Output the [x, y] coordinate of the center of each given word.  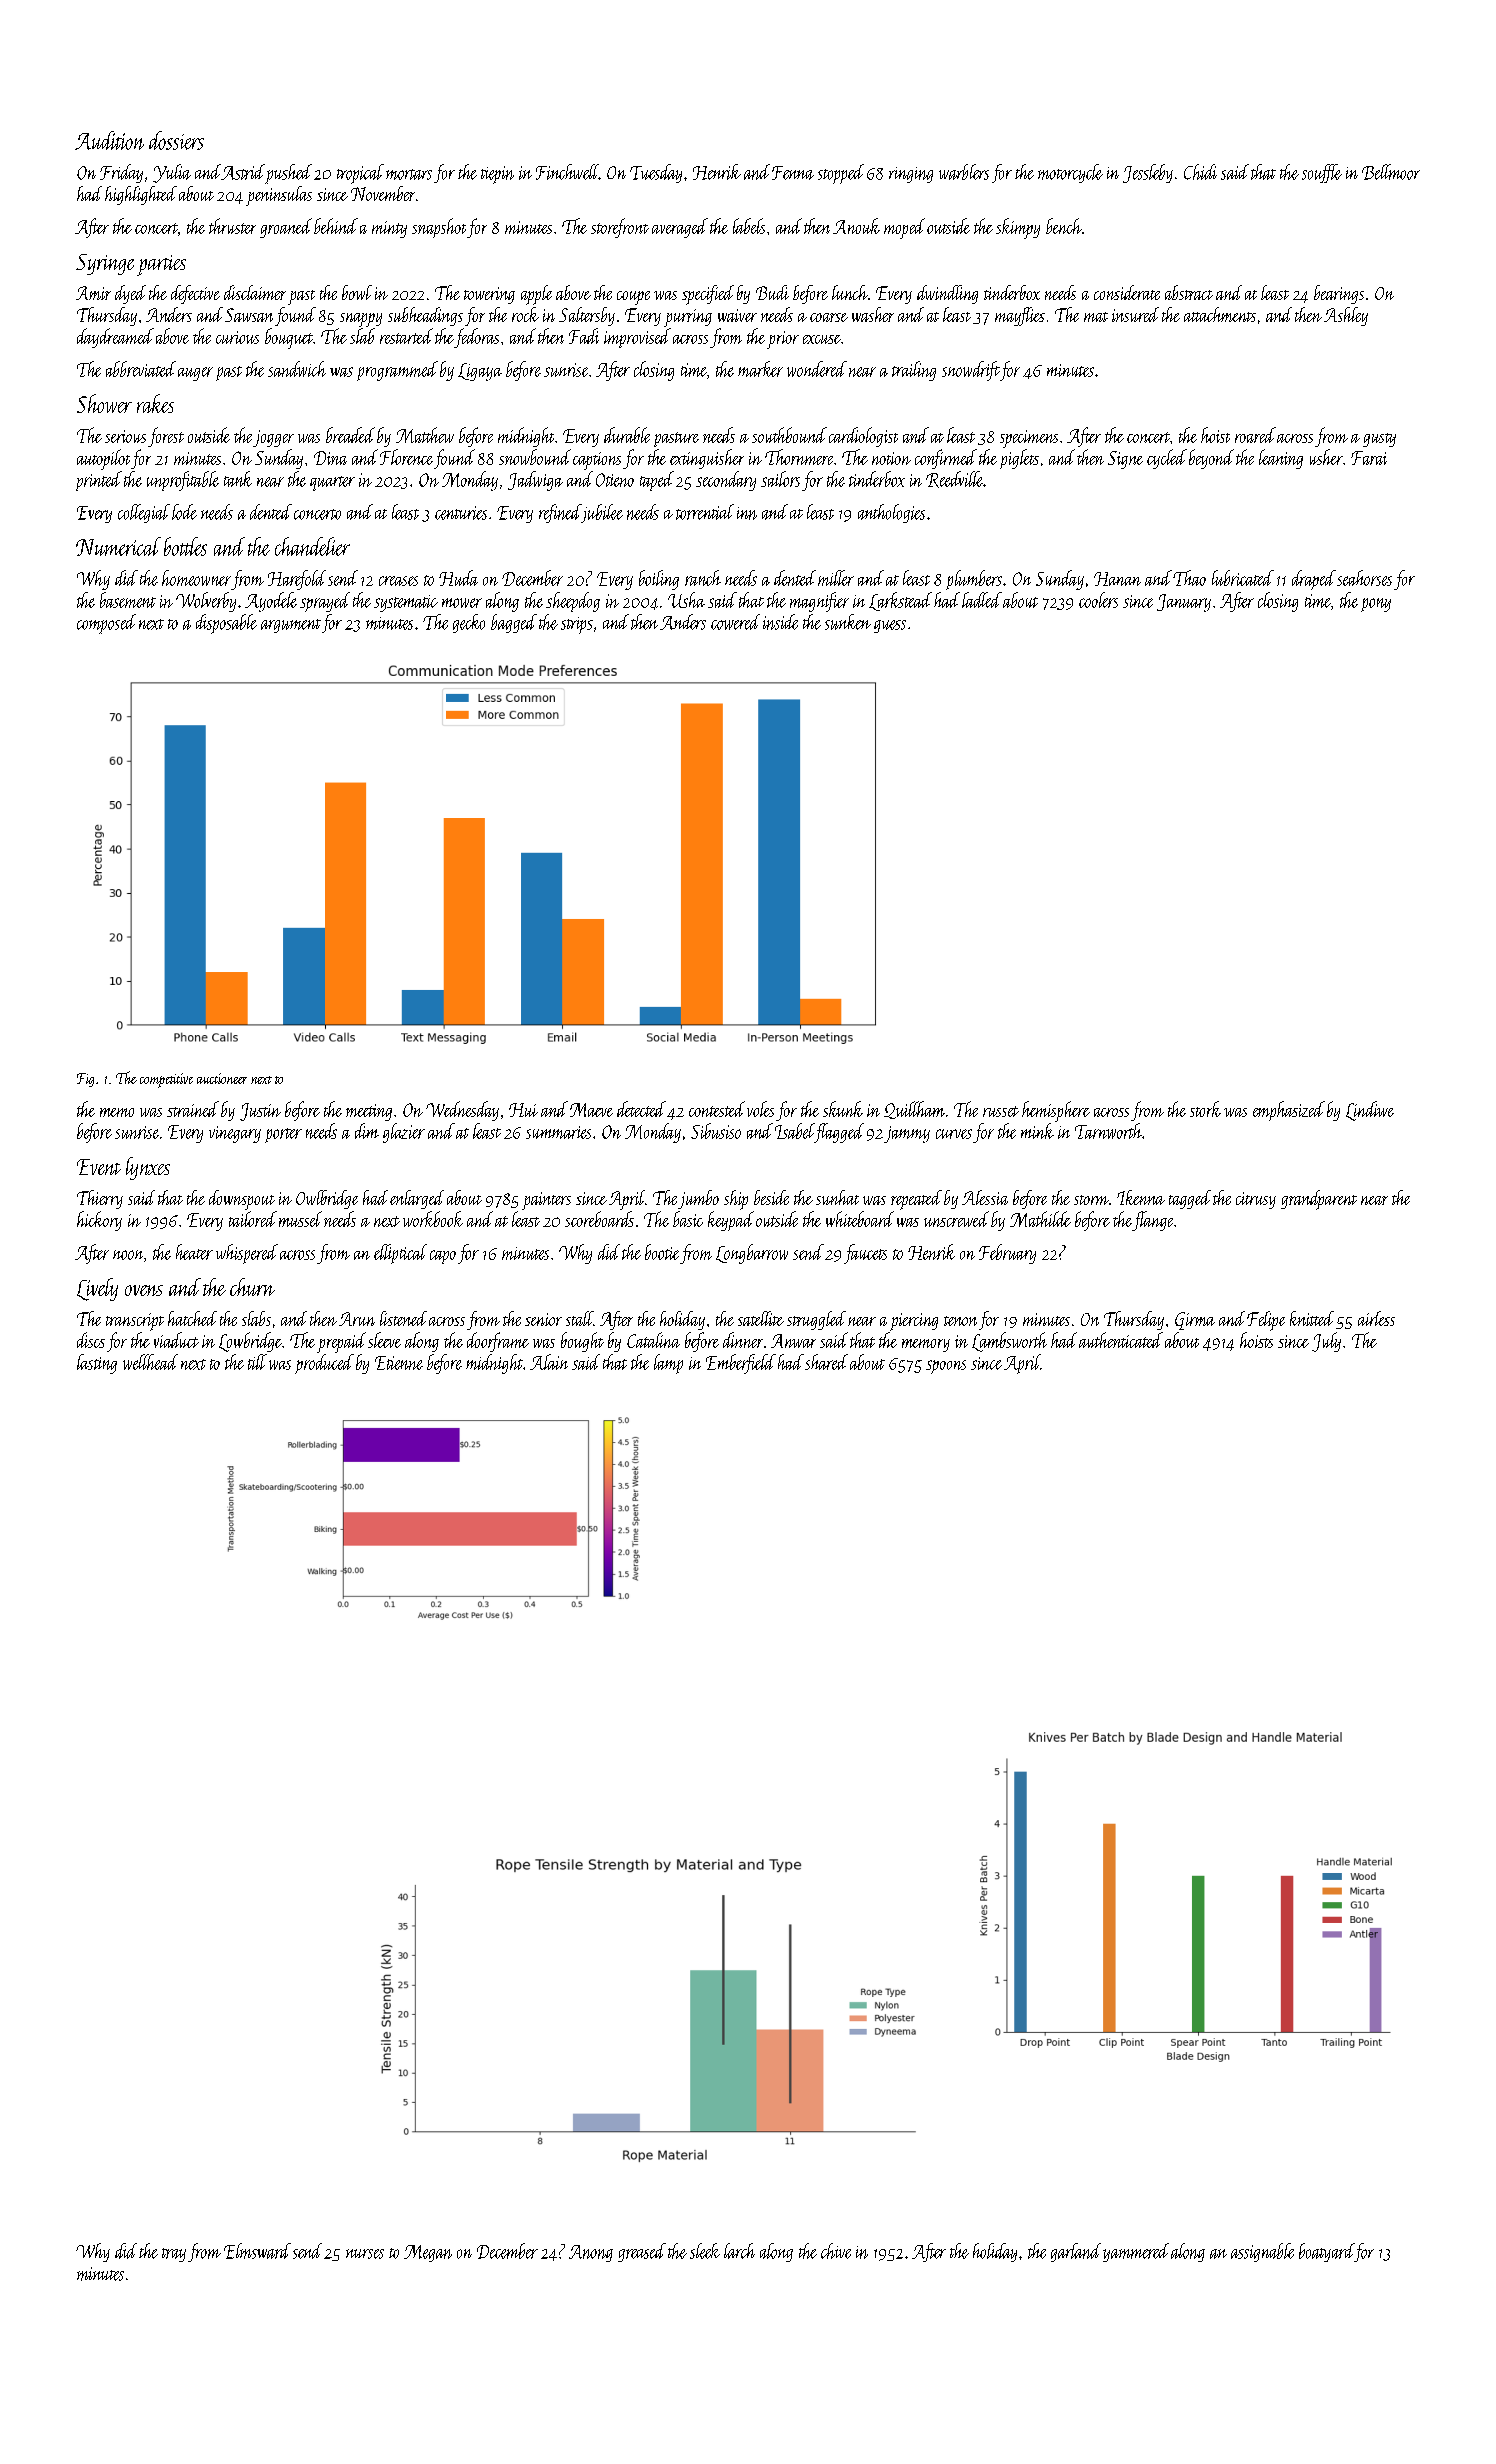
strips [577, 625]
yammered [1136, 2252]
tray [174, 2255]
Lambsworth [1009, 1342]
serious [125, 436]
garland [1076, 2252]
